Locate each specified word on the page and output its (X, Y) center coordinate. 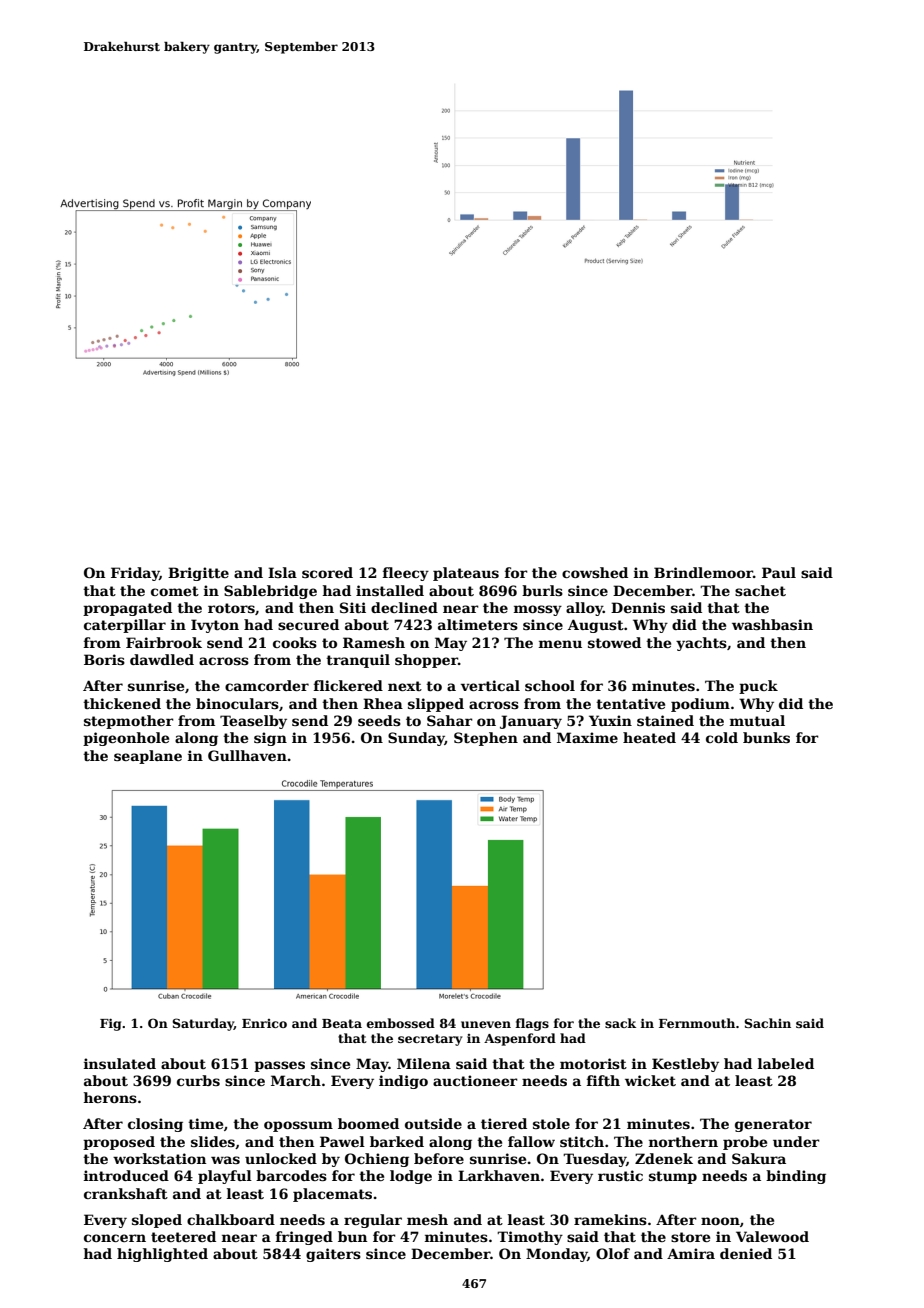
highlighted (162, 1255)
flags (532, 1024)
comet (175, 591)
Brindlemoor (703, 572)
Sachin (767, 1023)
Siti (353, 607)
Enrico (264, 1023)
